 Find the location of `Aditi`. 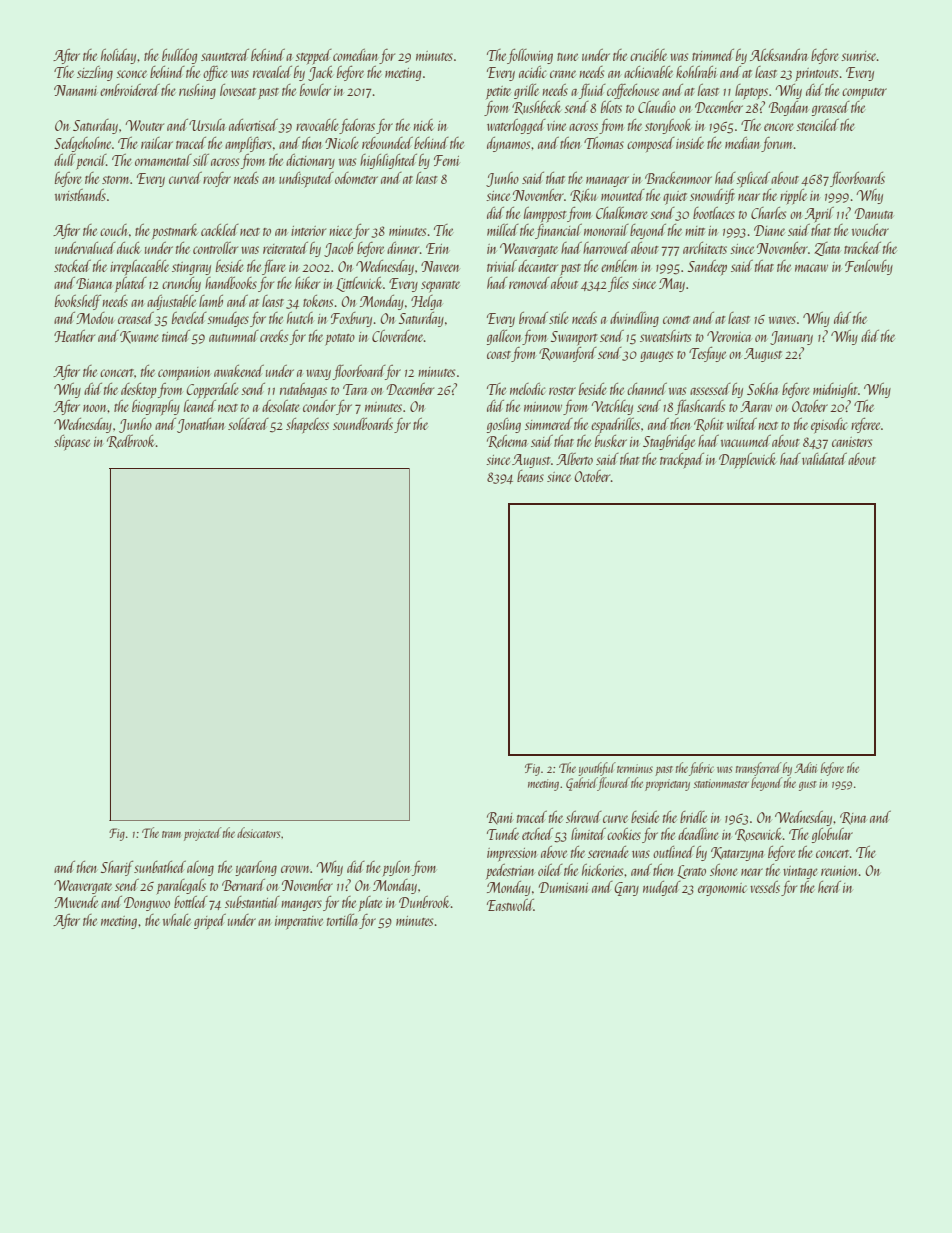

Aditi is located at coordinates (806, 767).
